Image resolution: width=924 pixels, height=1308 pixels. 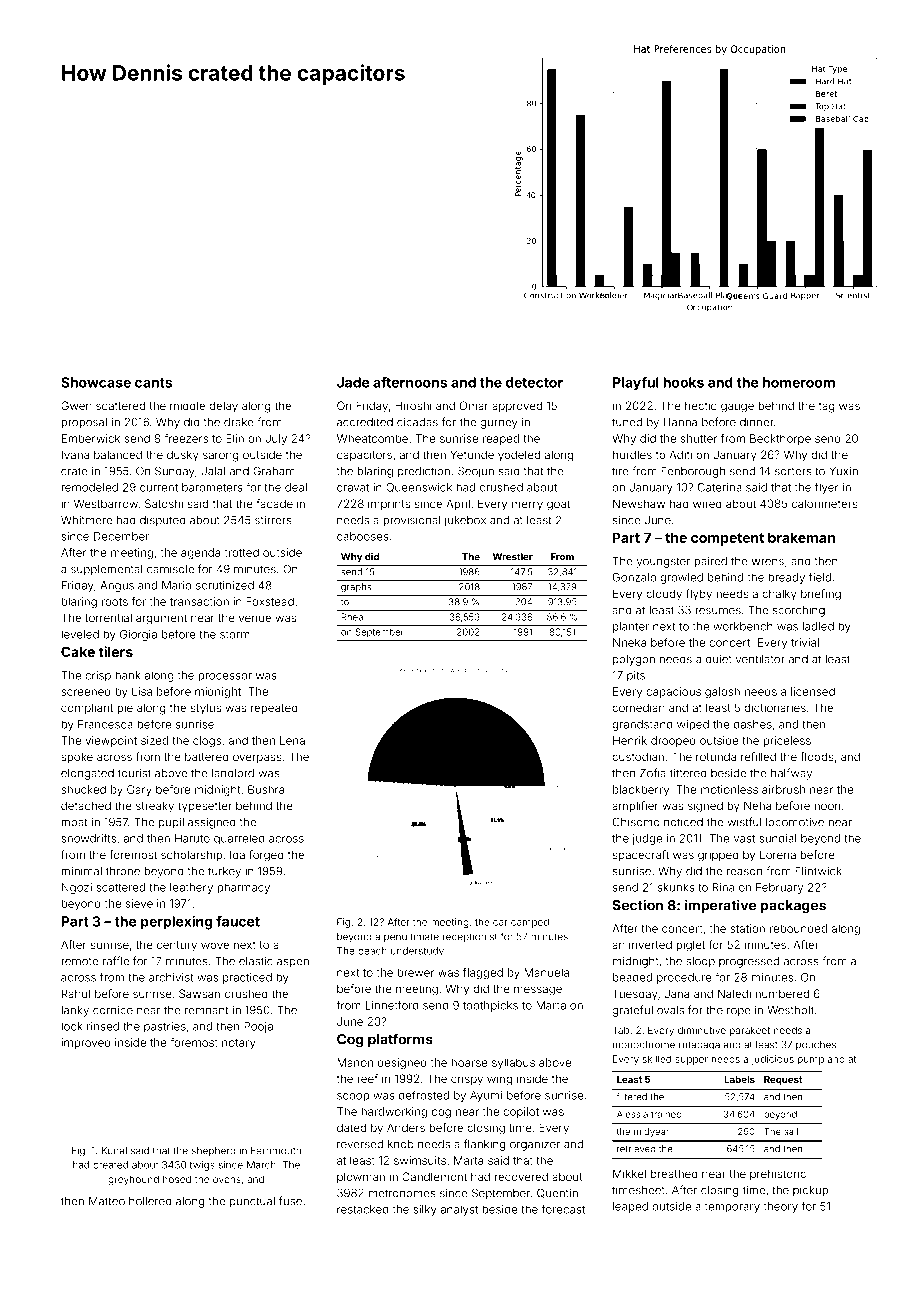 I want to click on Jade, so click(x=353, y=382).
